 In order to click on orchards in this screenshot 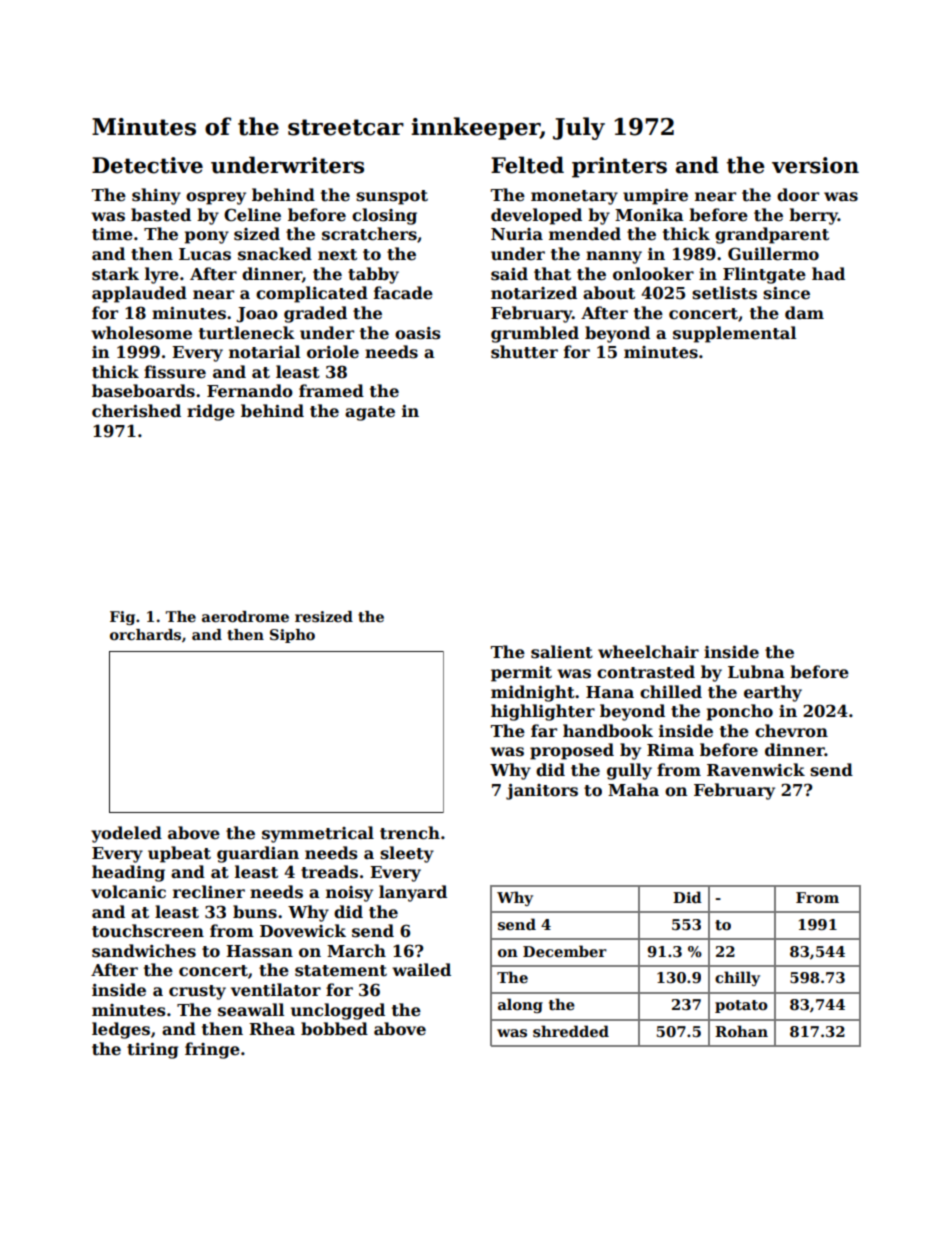, I will do `click(145, 634)`.
